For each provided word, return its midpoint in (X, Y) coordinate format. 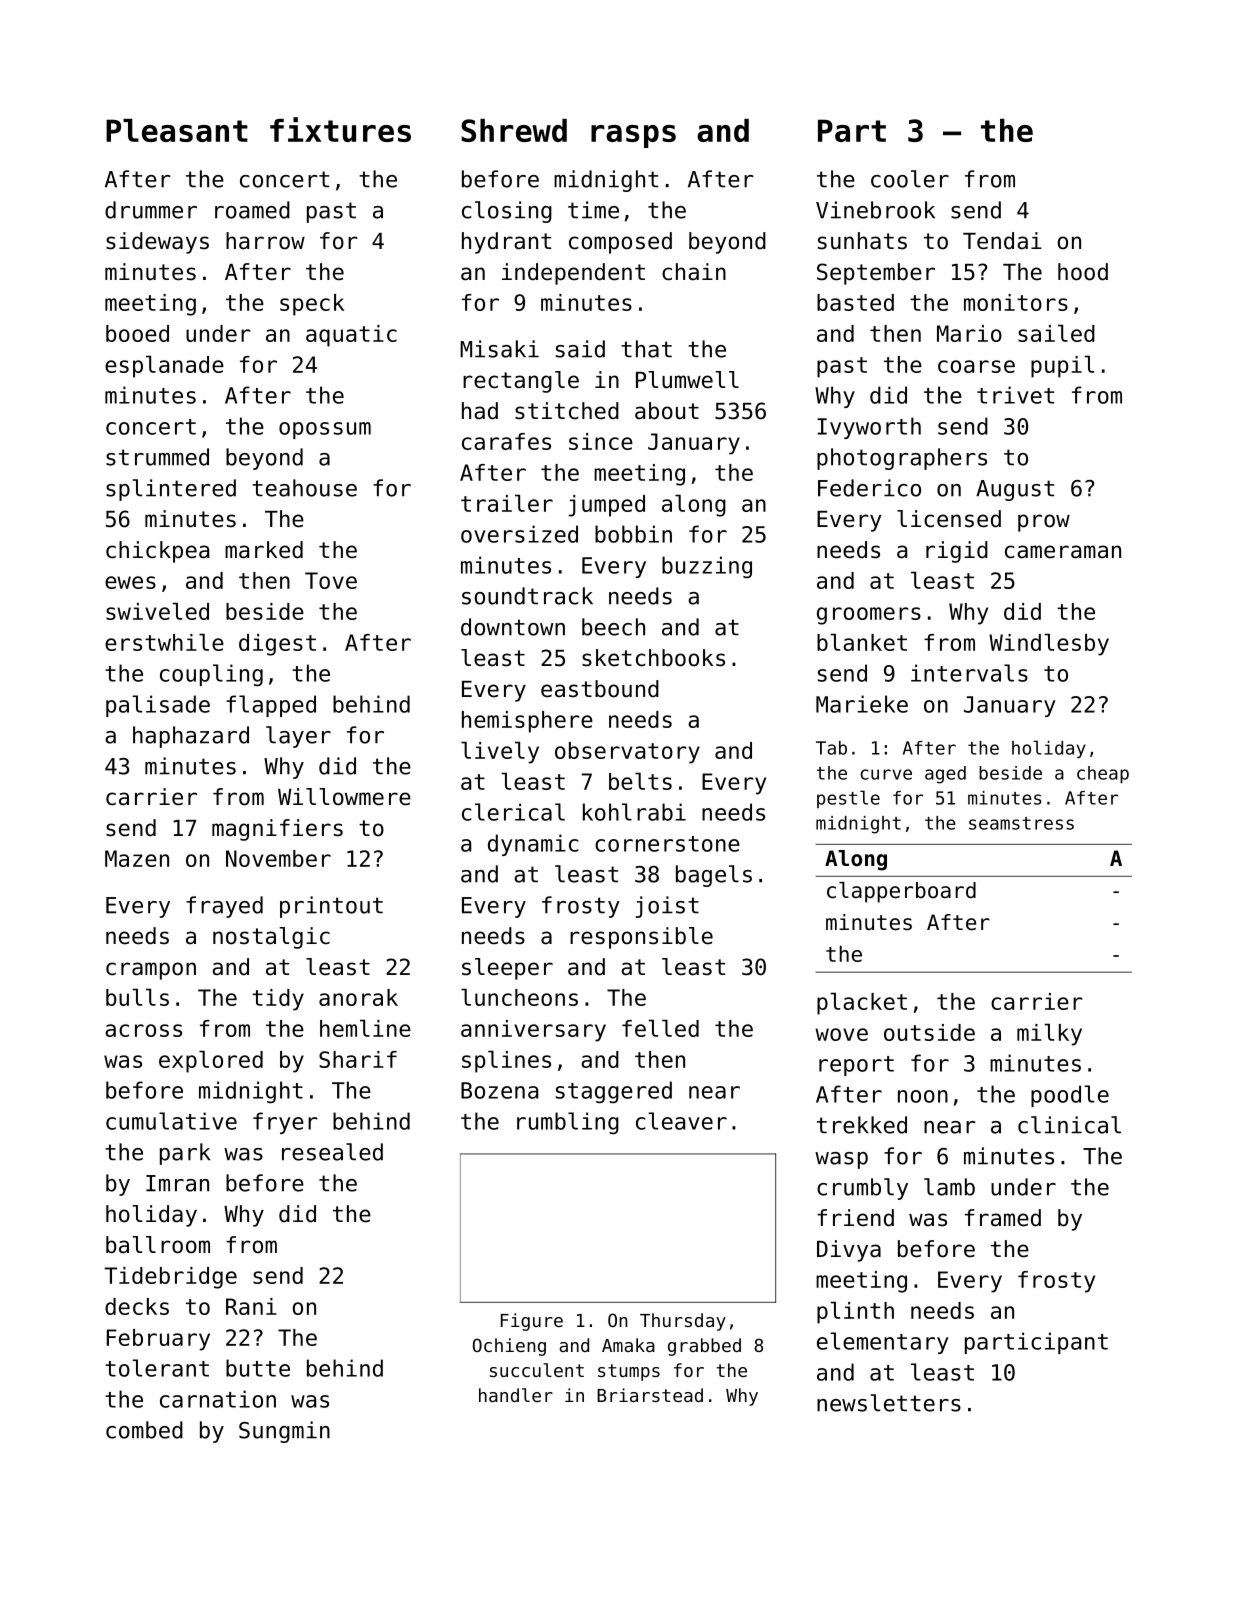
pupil (1062, 366)
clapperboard (901, 892)
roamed (252, 210)
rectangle (521, 382)
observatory (627, 753)
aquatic (351, 336)
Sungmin (284, 1432)
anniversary (533, 1031)
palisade (158, 706)
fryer (285, 1123)
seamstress (1021, 823)
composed (620, 243)
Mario (969, 333)
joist (667, 907)
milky (1049, 1034)
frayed (224, 907)
